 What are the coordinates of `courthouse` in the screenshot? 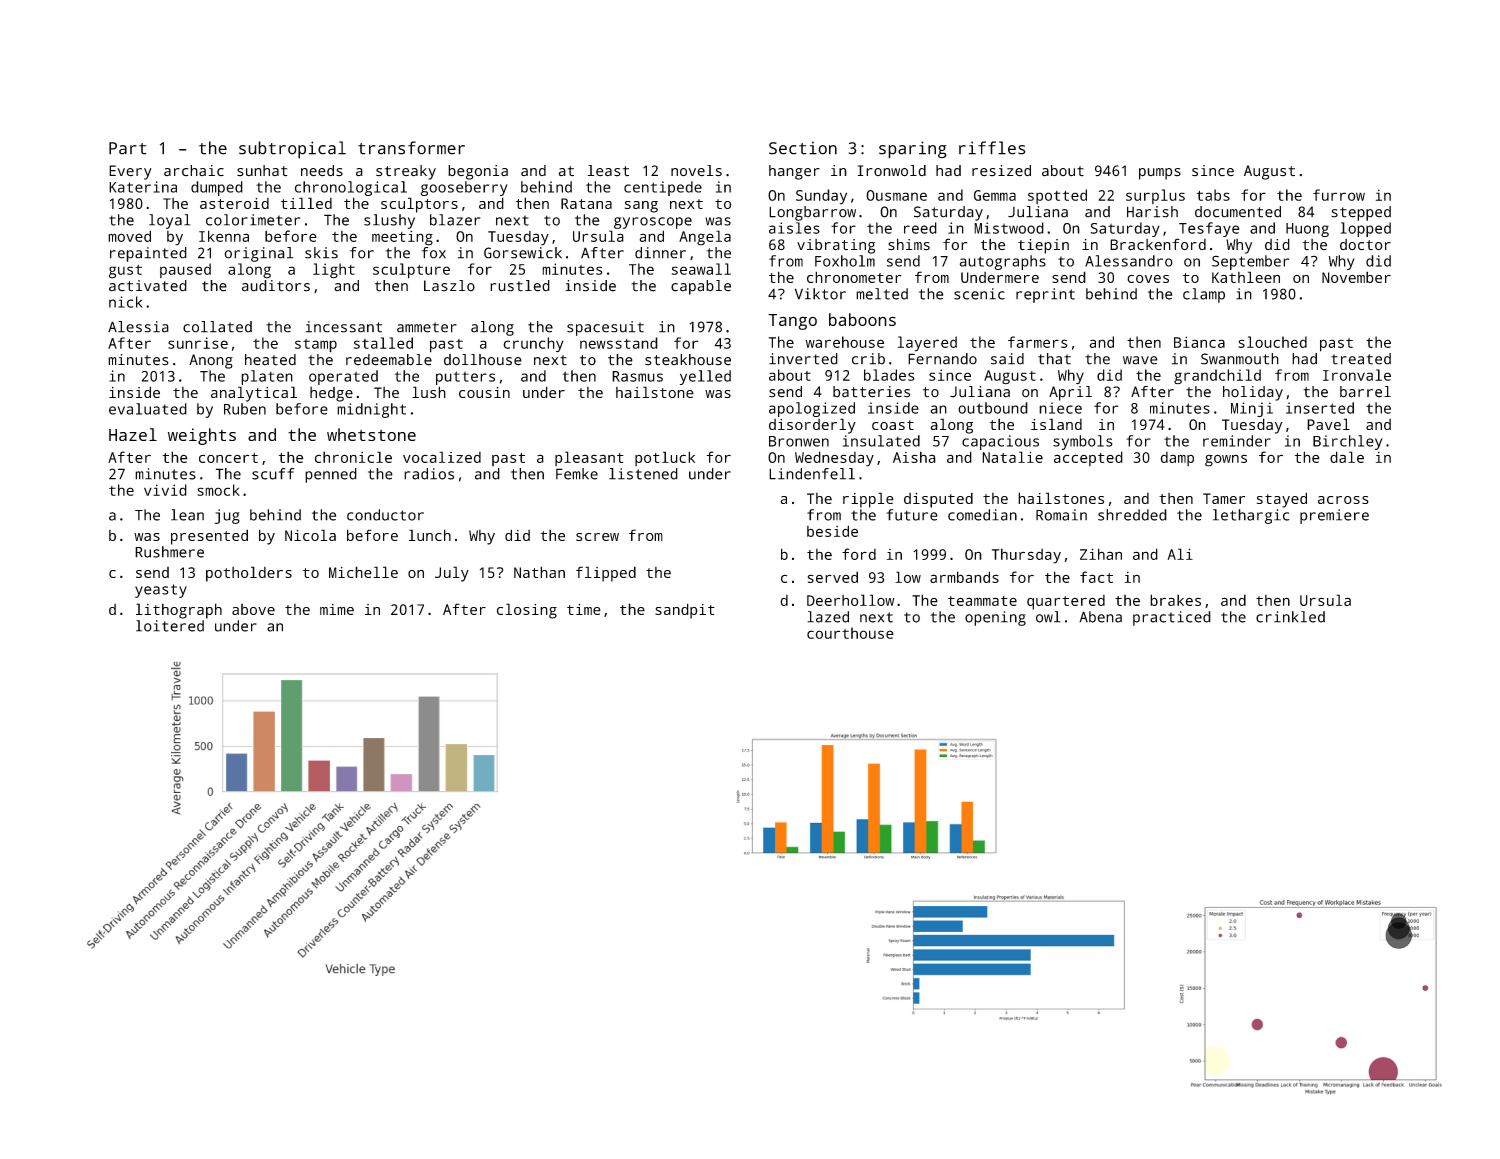 It's located at (850, 633).
